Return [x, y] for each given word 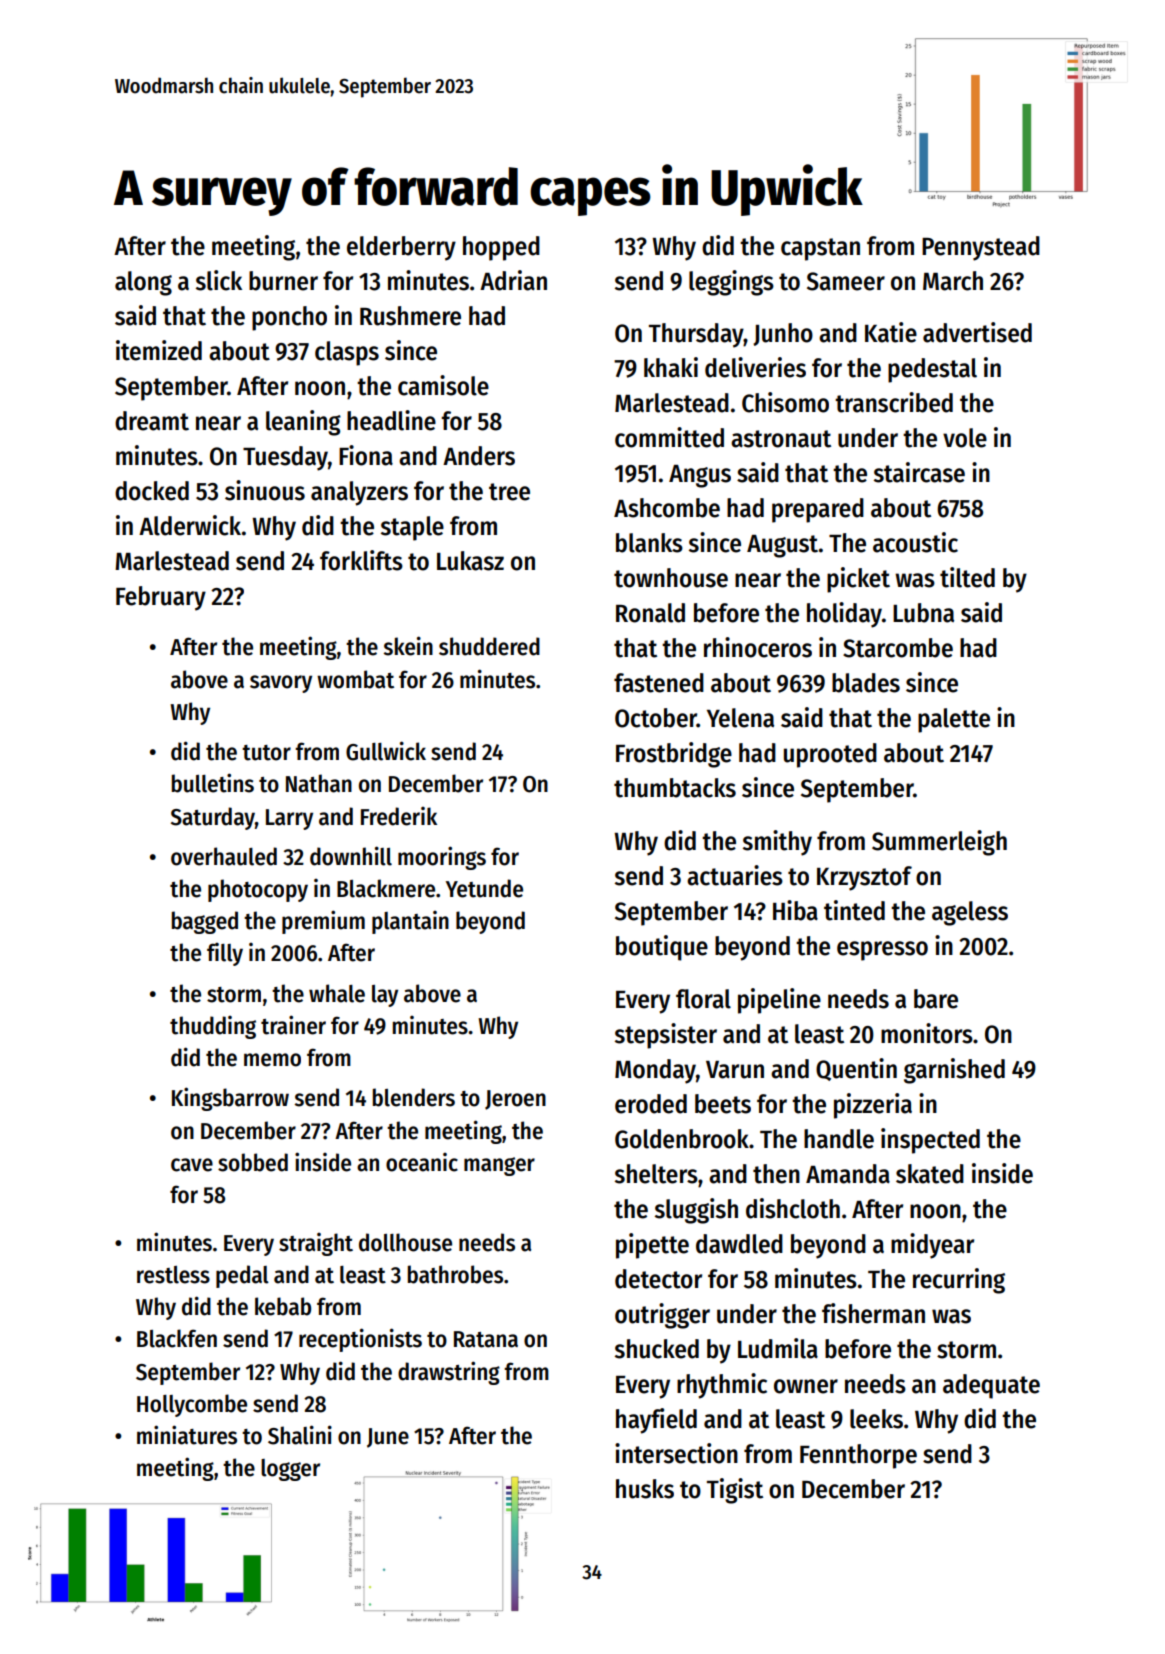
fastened [659, 683]
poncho [289, 318]
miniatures [187, 1435]
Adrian [513, 280]
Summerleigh [939, 843]
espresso [882, 951]
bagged [205, 922]
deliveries [755, 367]
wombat [355, 679]
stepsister [666, 1036]
